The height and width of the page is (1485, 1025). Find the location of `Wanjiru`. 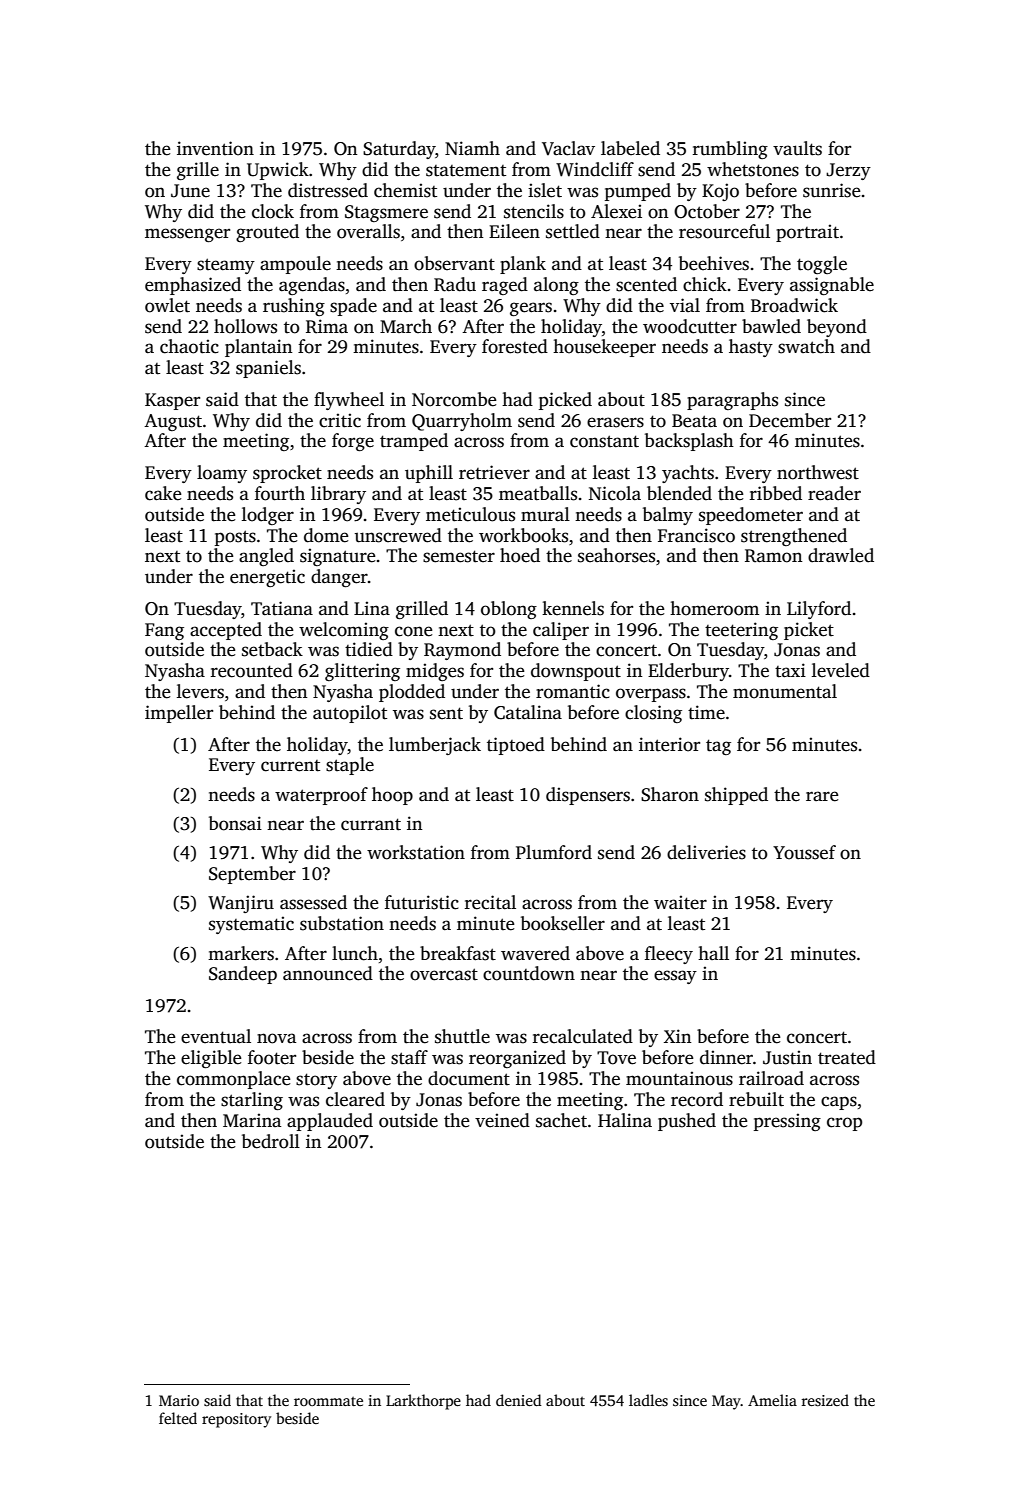

Wanjiru is located at coordinates (241, 904).
